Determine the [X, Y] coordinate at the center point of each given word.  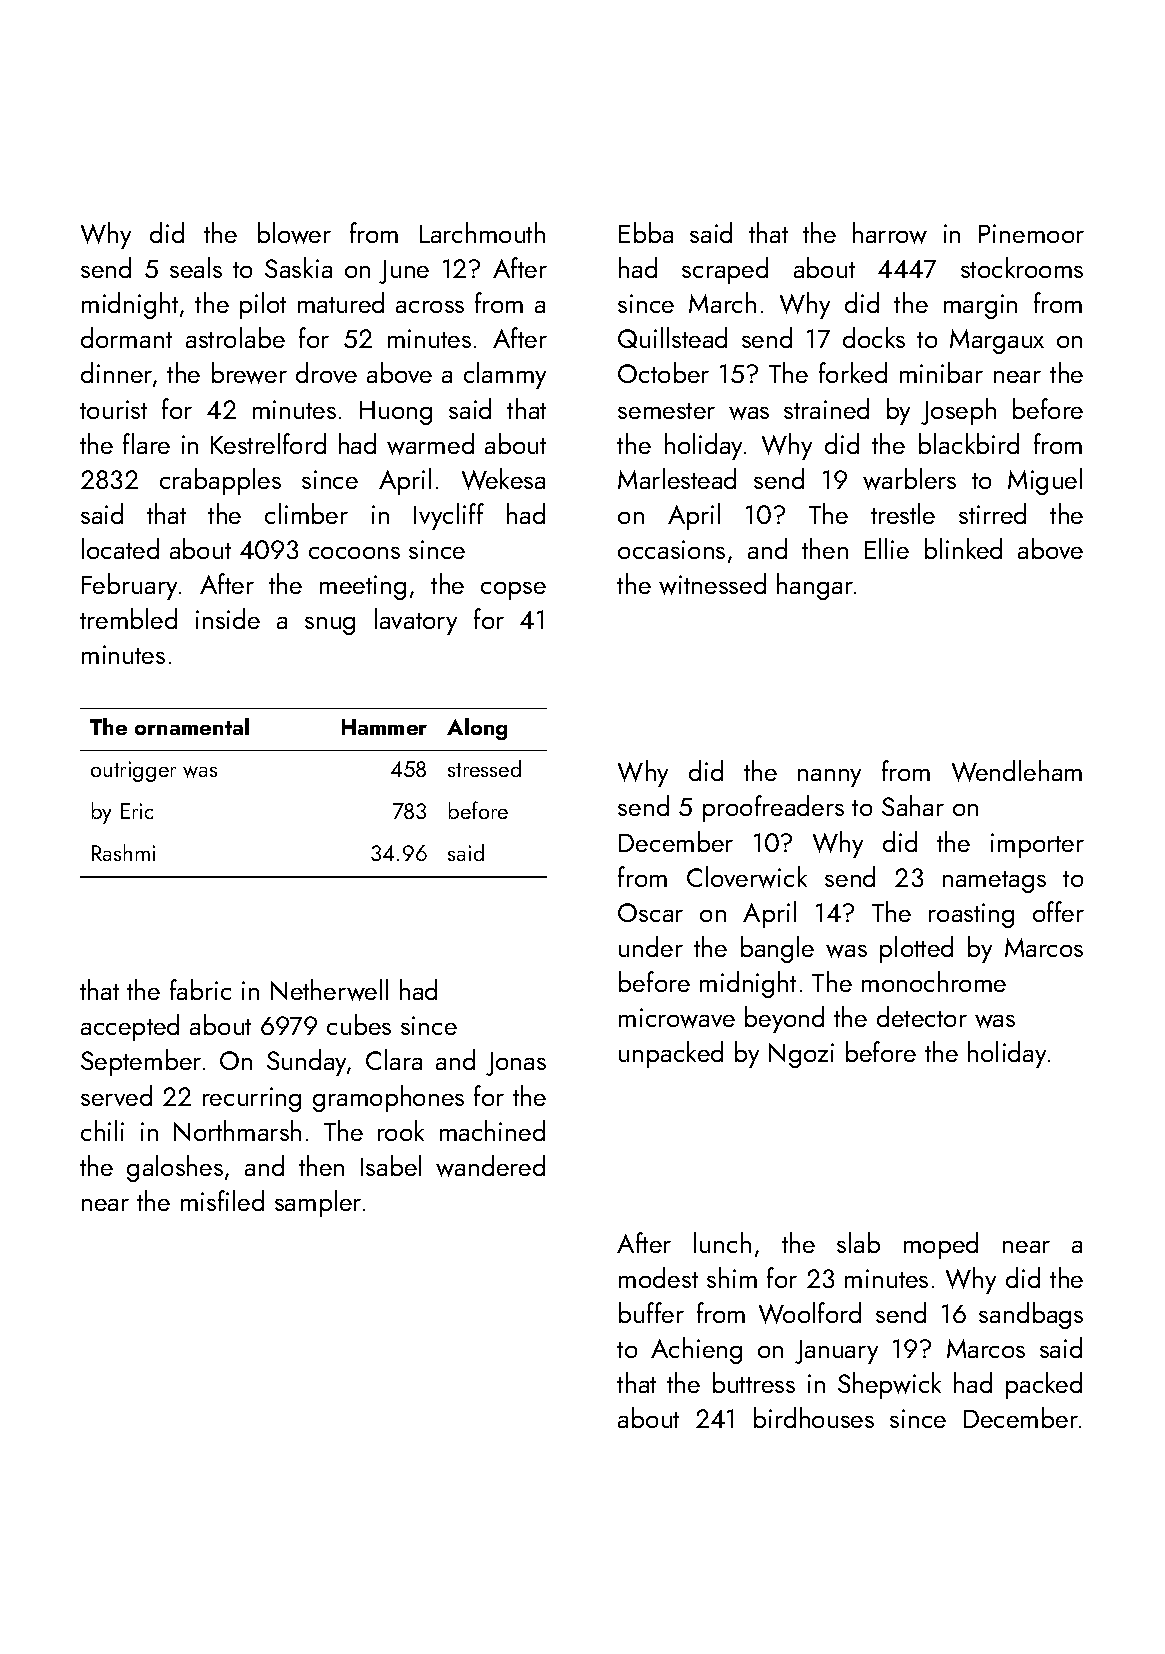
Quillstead [672, 337]
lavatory [416, 621]
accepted [130, 1027]
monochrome [934, 981]
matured [341, 302]
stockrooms [1022, 267]
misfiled [222, 1200]
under [651, 946]
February [129, 586]
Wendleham [1017, 771]
